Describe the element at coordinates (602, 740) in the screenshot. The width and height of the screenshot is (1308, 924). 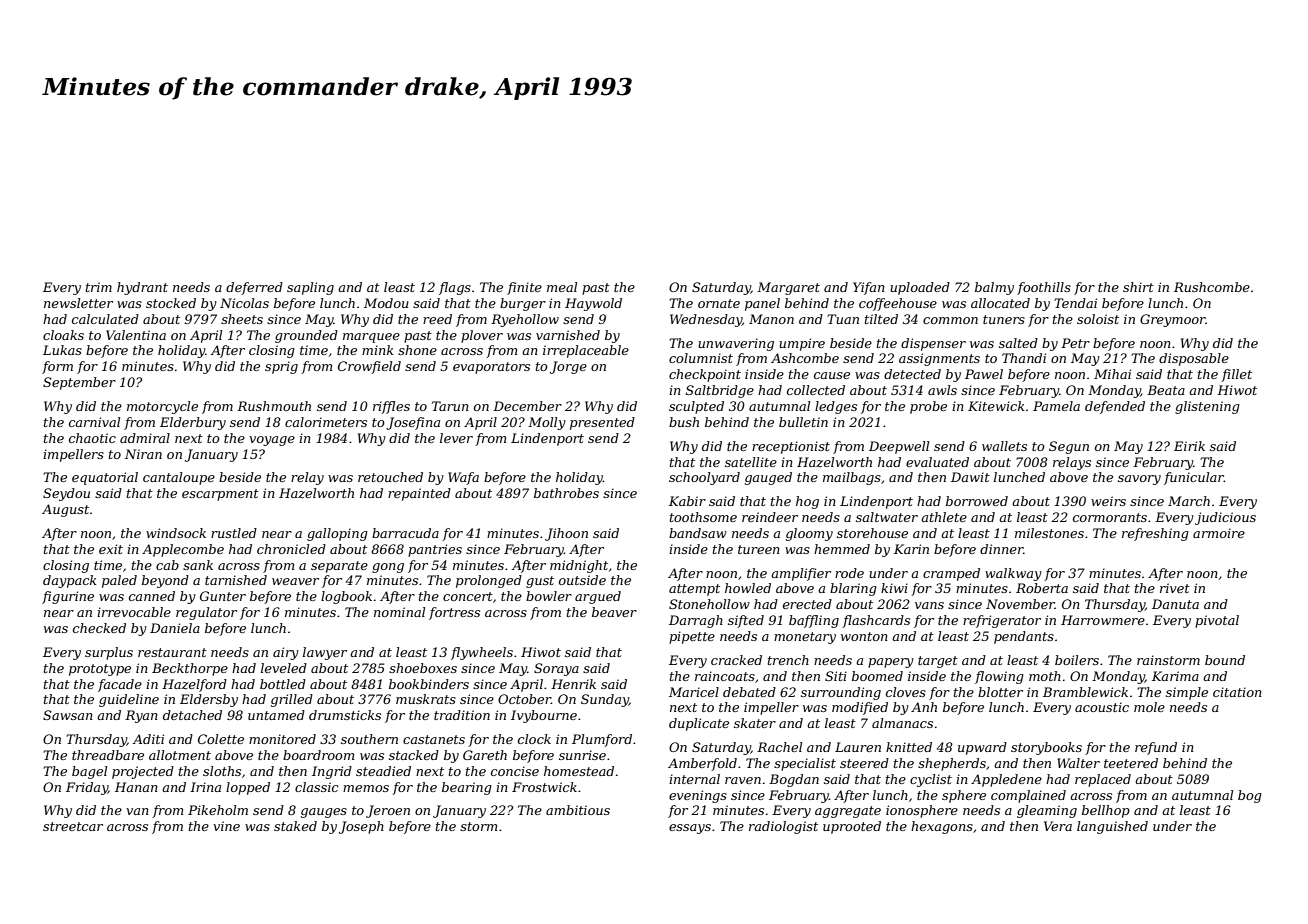
I see `Plumford` at that location.
